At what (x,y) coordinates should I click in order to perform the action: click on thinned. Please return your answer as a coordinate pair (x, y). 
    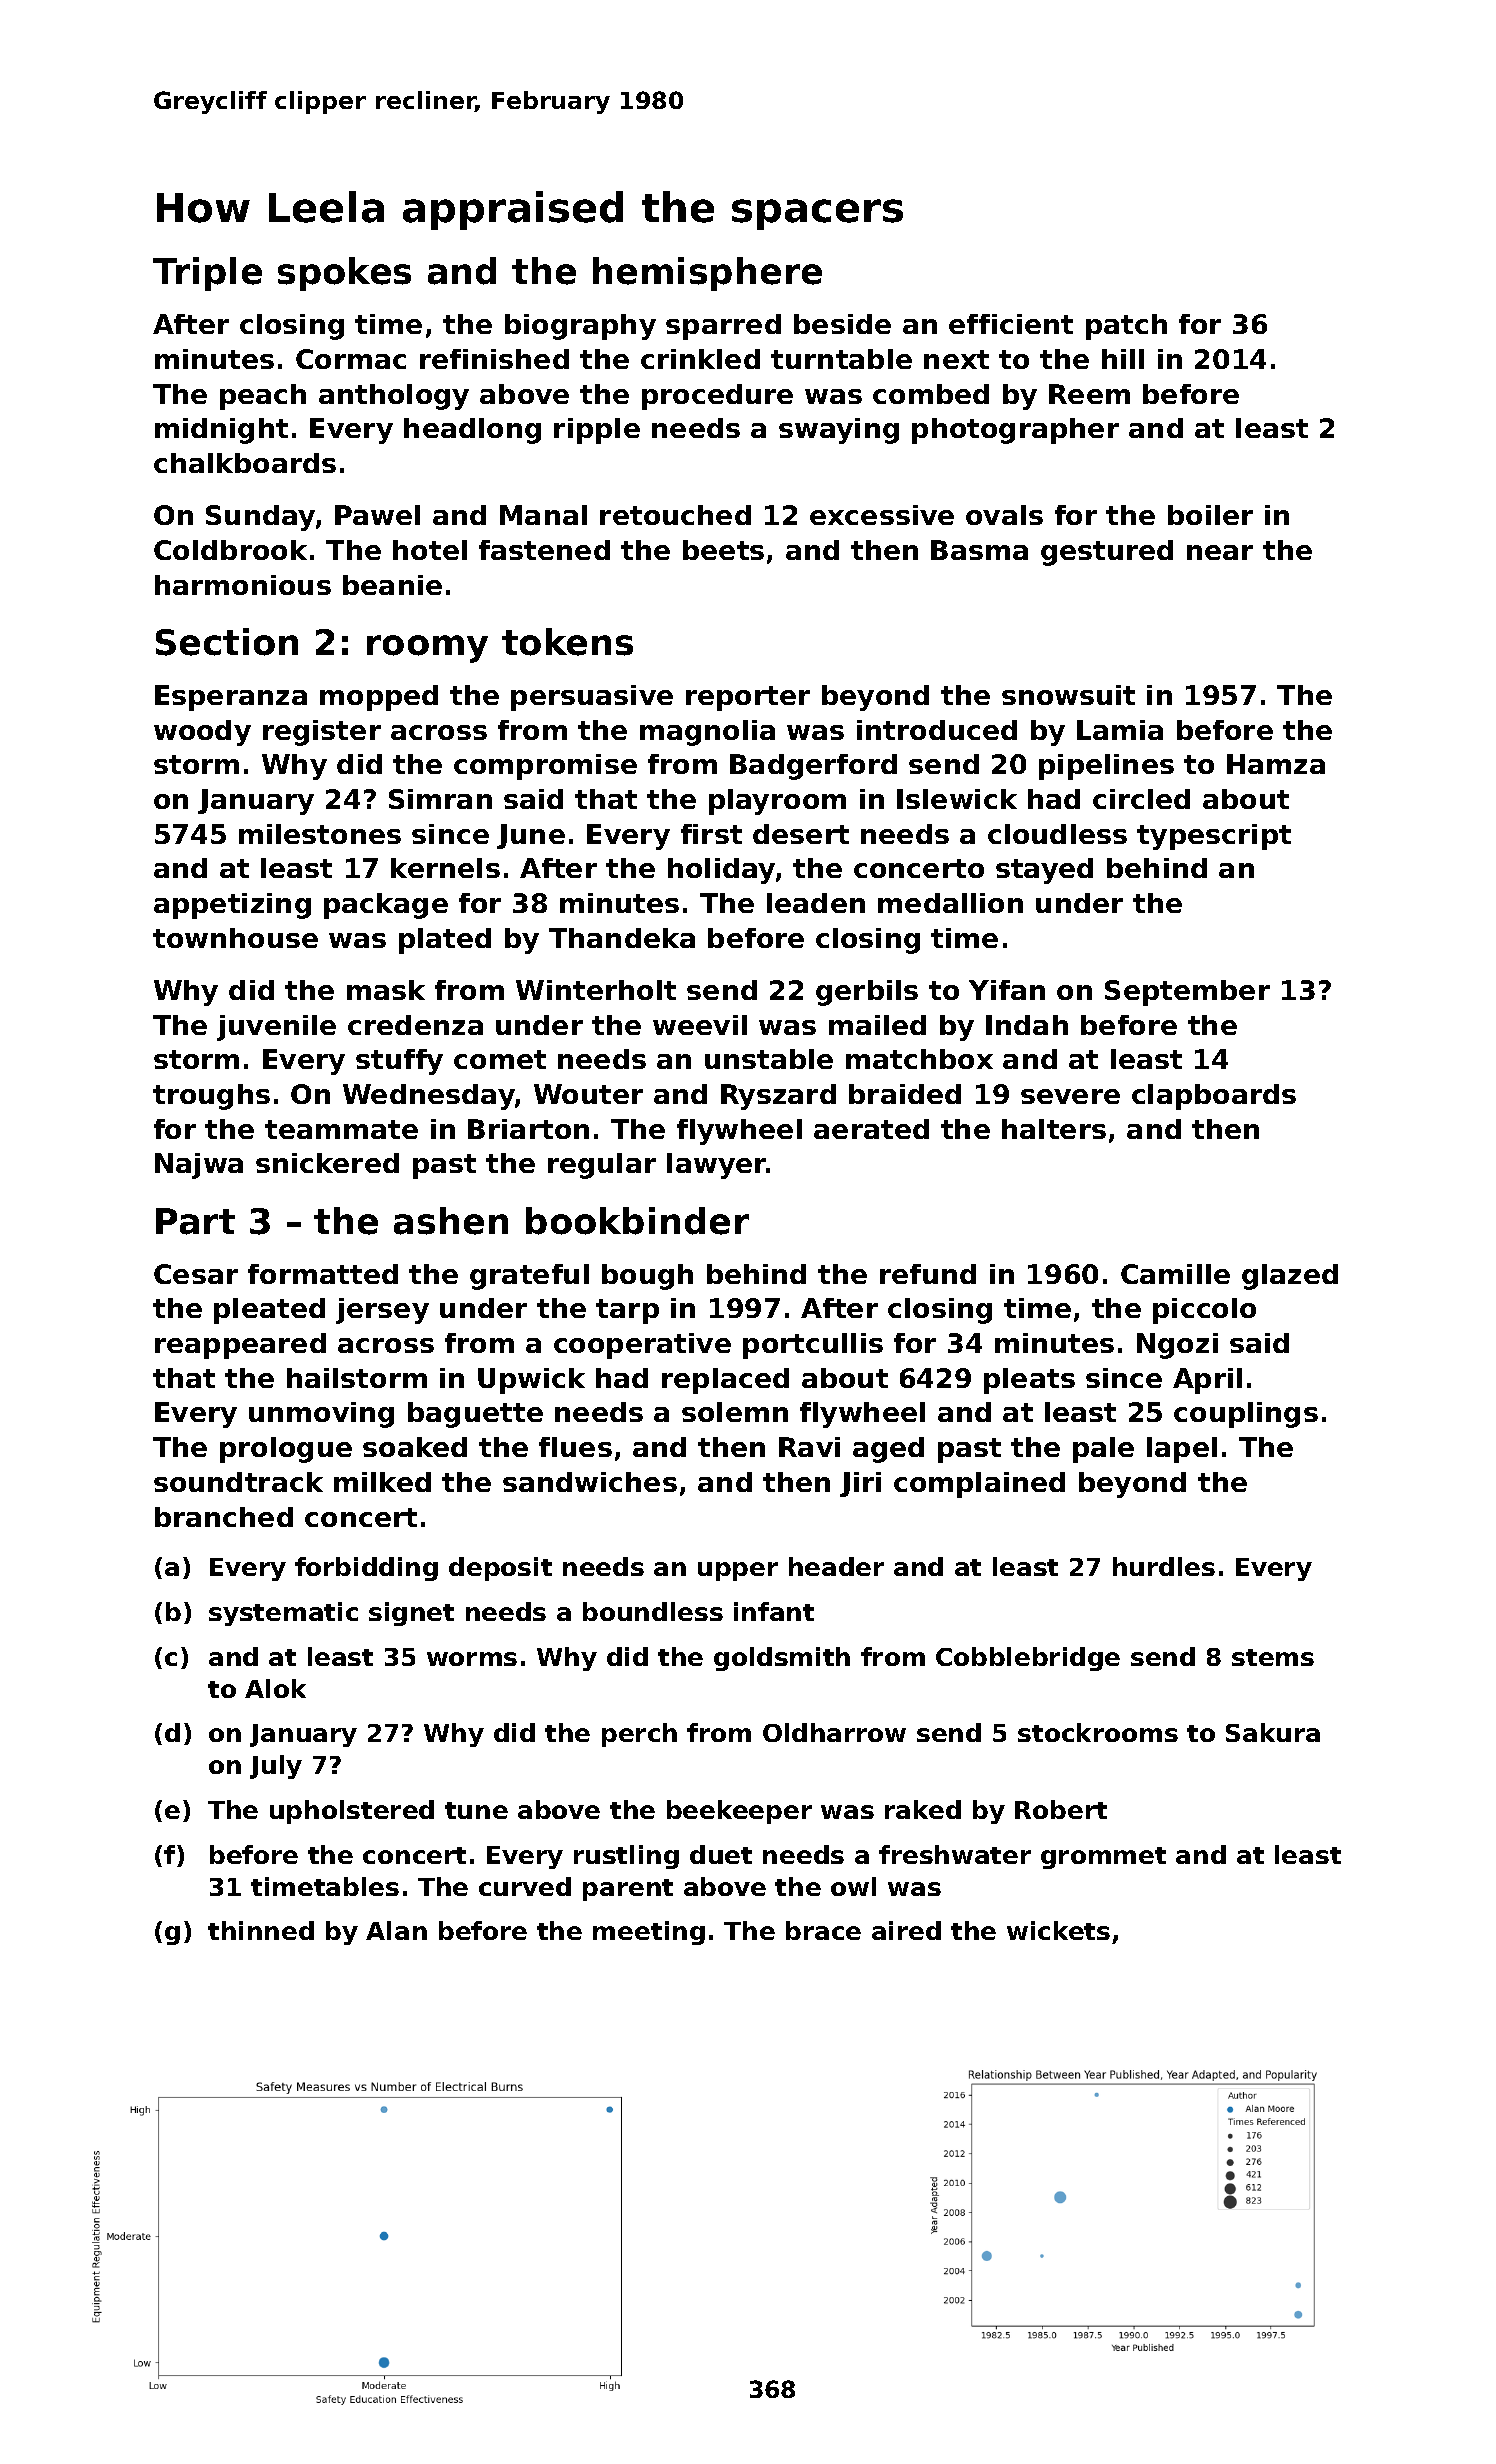
    Looking at the image, I should click on (261, 1930).
